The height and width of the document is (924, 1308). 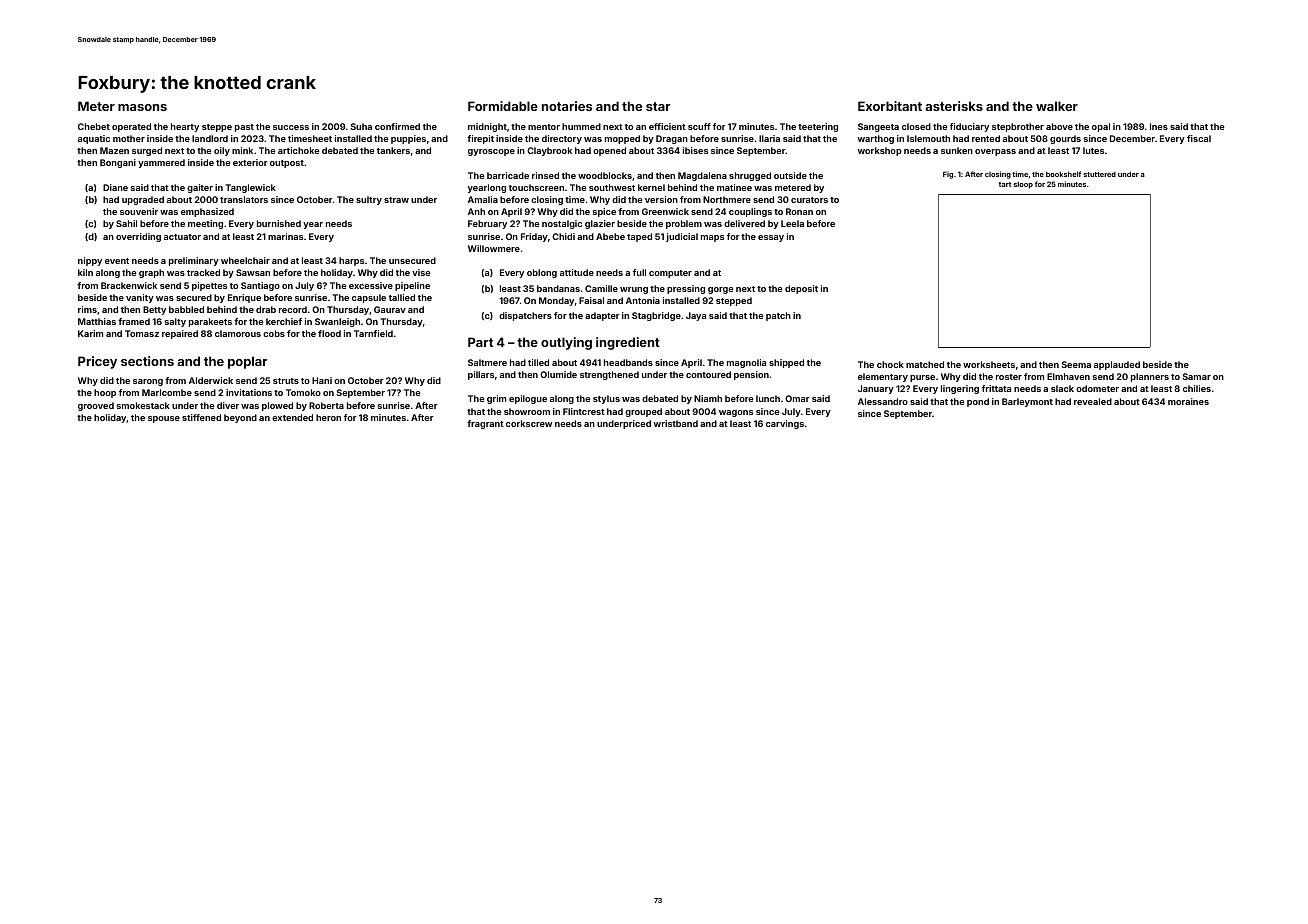 What do you see at coordinates (600, 224) in the document?
I see `glazier` at bounding box center [600, 224].
